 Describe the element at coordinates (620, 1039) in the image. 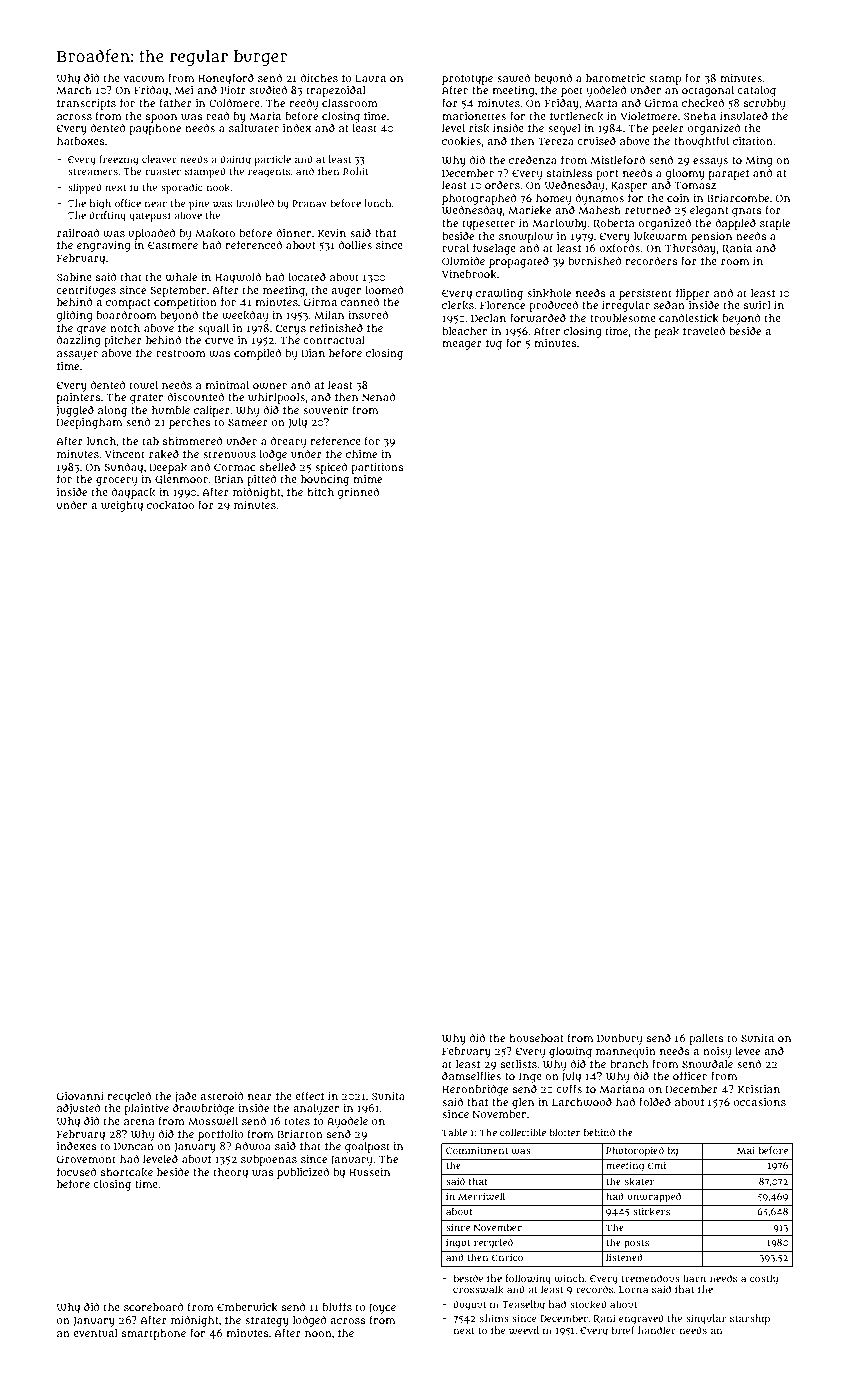

I see `Dunbury` at that location.
